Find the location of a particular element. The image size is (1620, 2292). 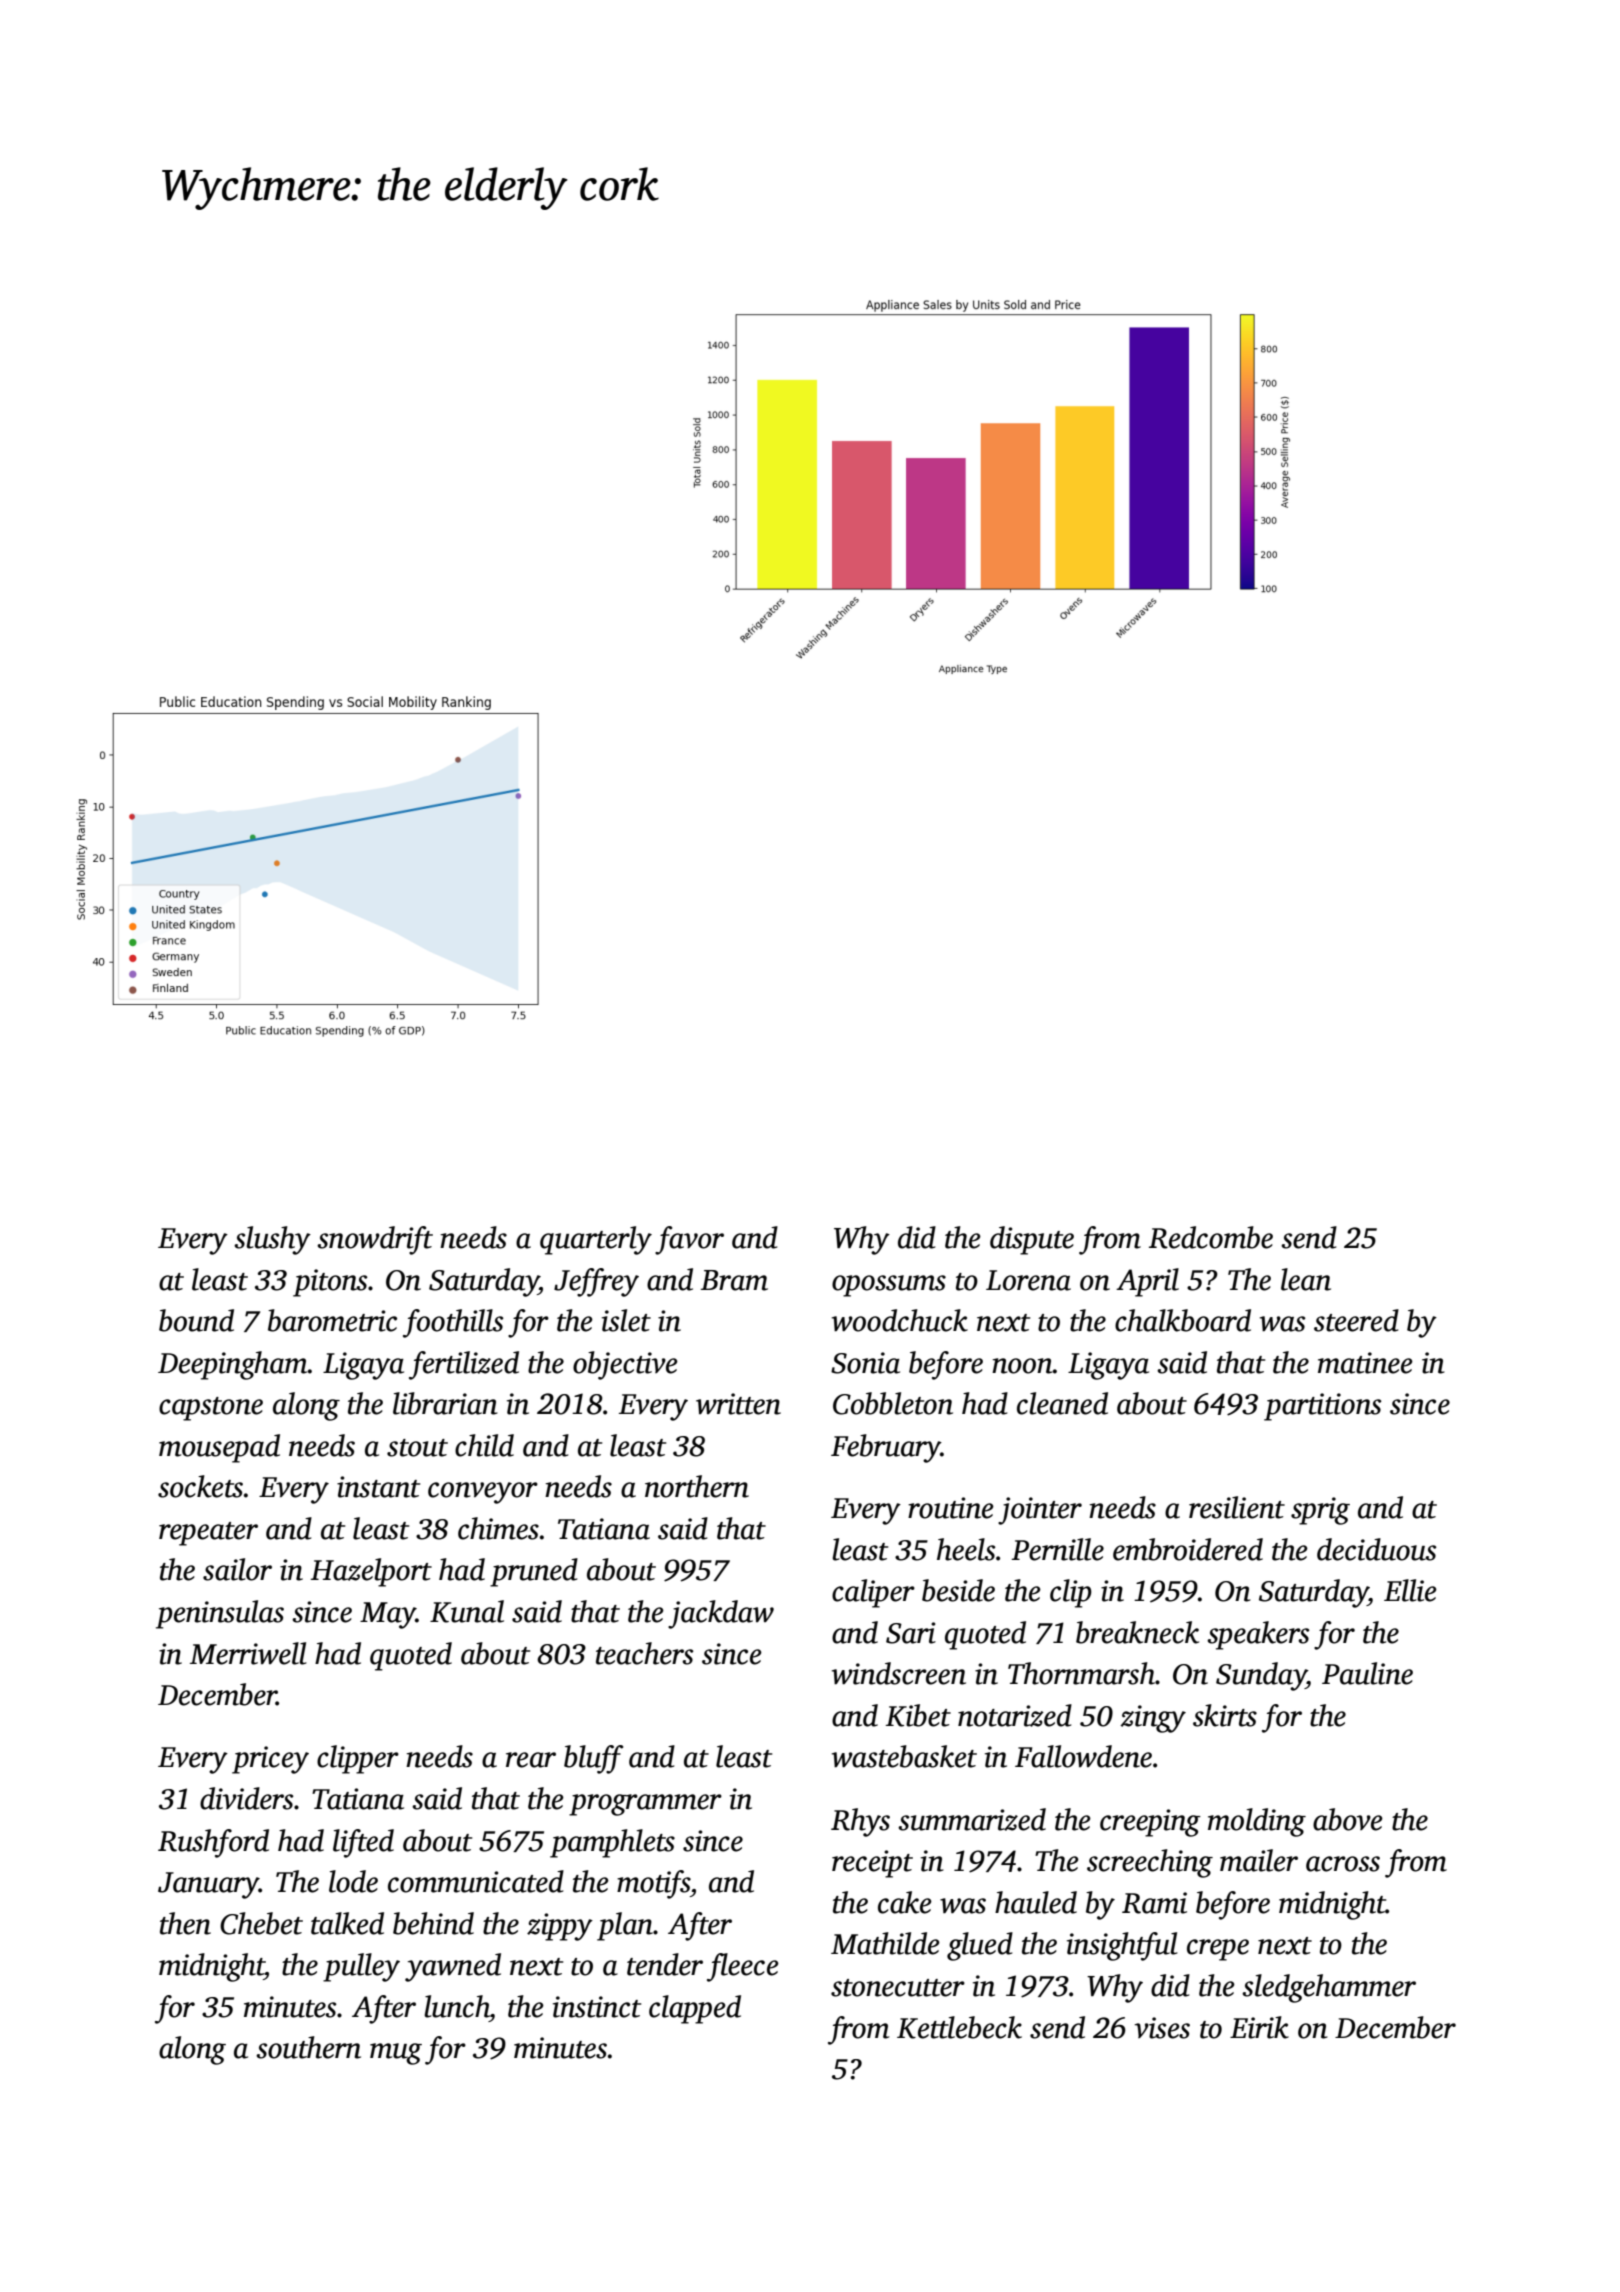

chimes is located at coordinates (498, 1528).
